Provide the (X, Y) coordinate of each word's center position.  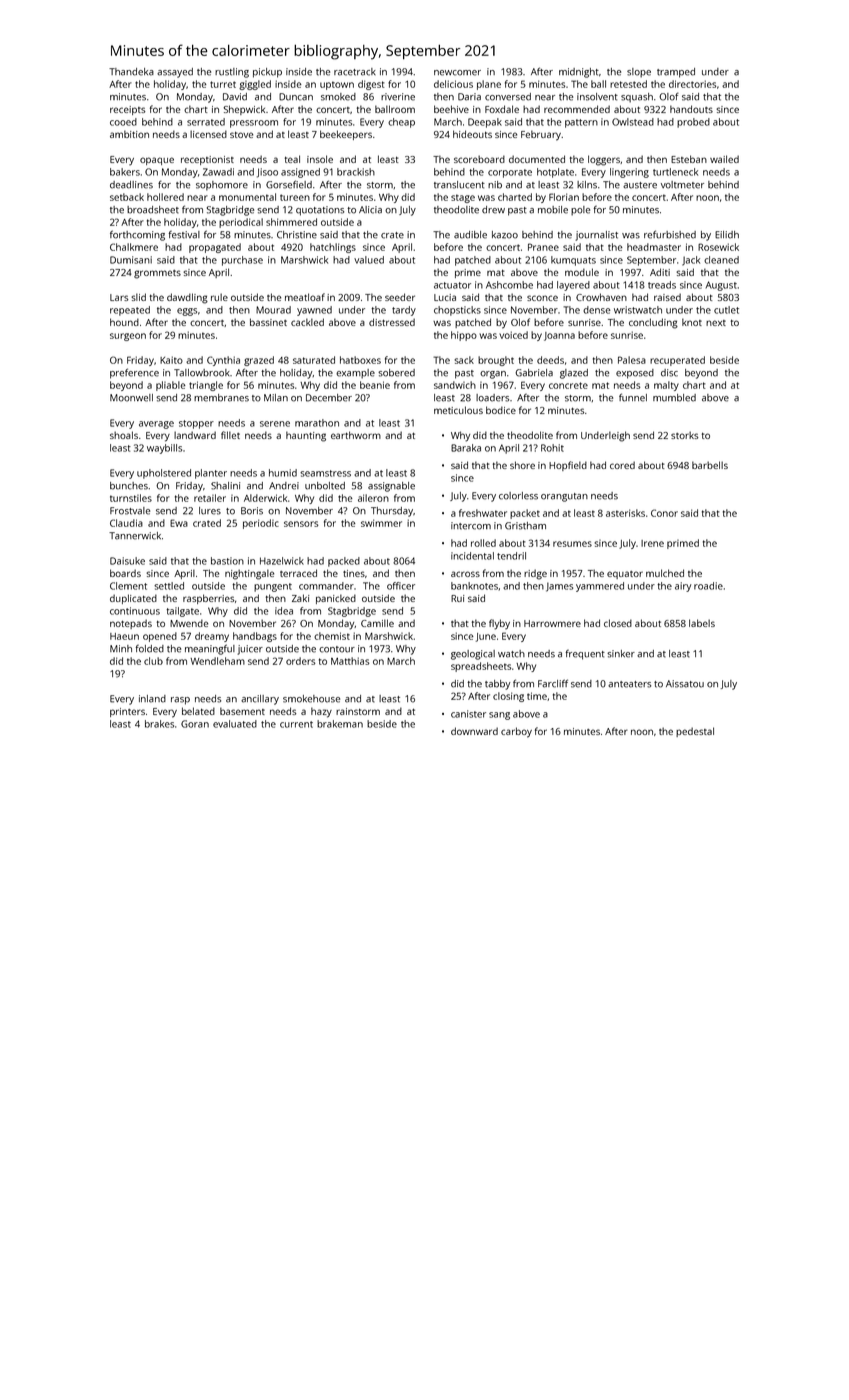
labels (702, 623)
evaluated (235, 724)
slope (639, 73)
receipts (128, 110)
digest (371, 85)
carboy (516, 732)
